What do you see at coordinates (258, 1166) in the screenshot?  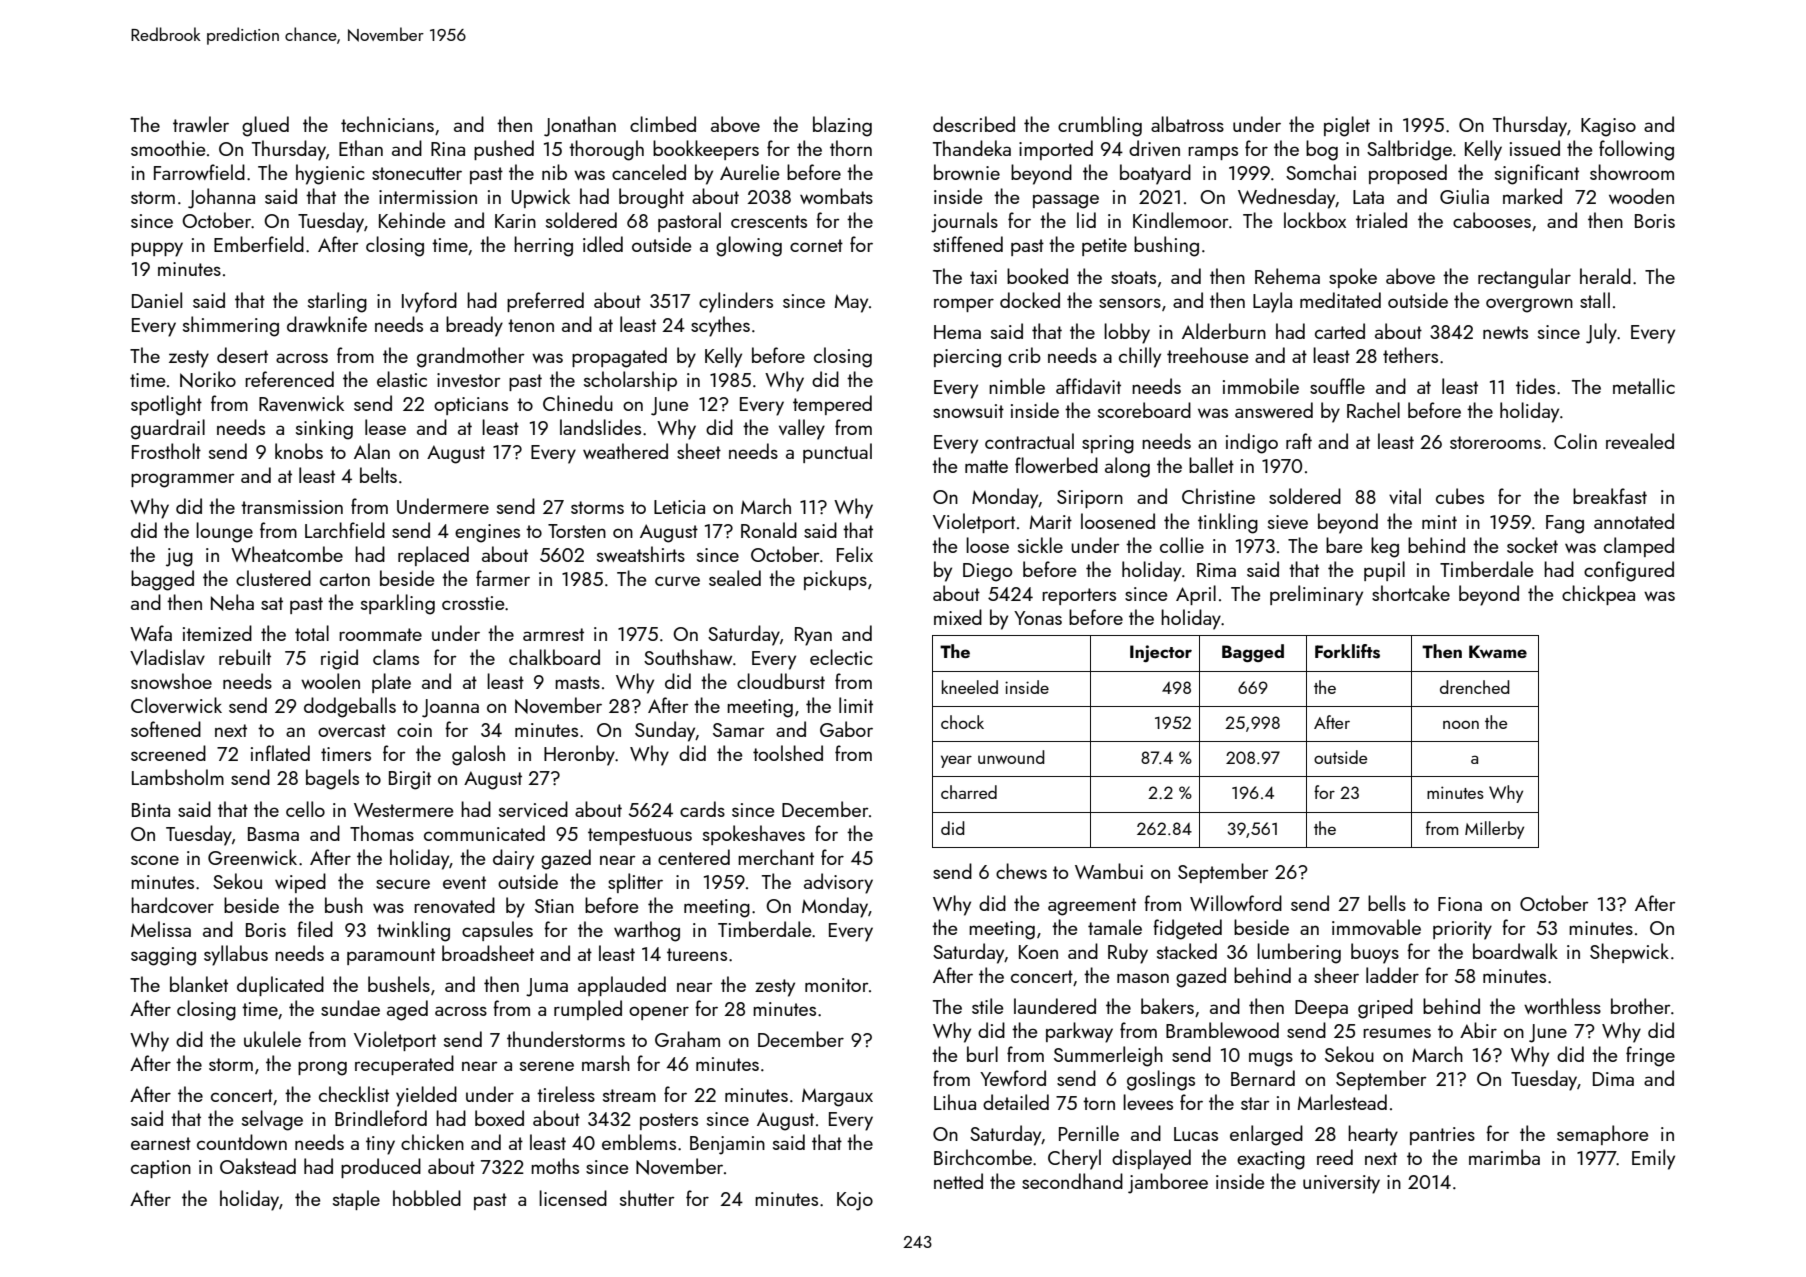 I see `Oakstead` at bounding box center [258, 1166].
